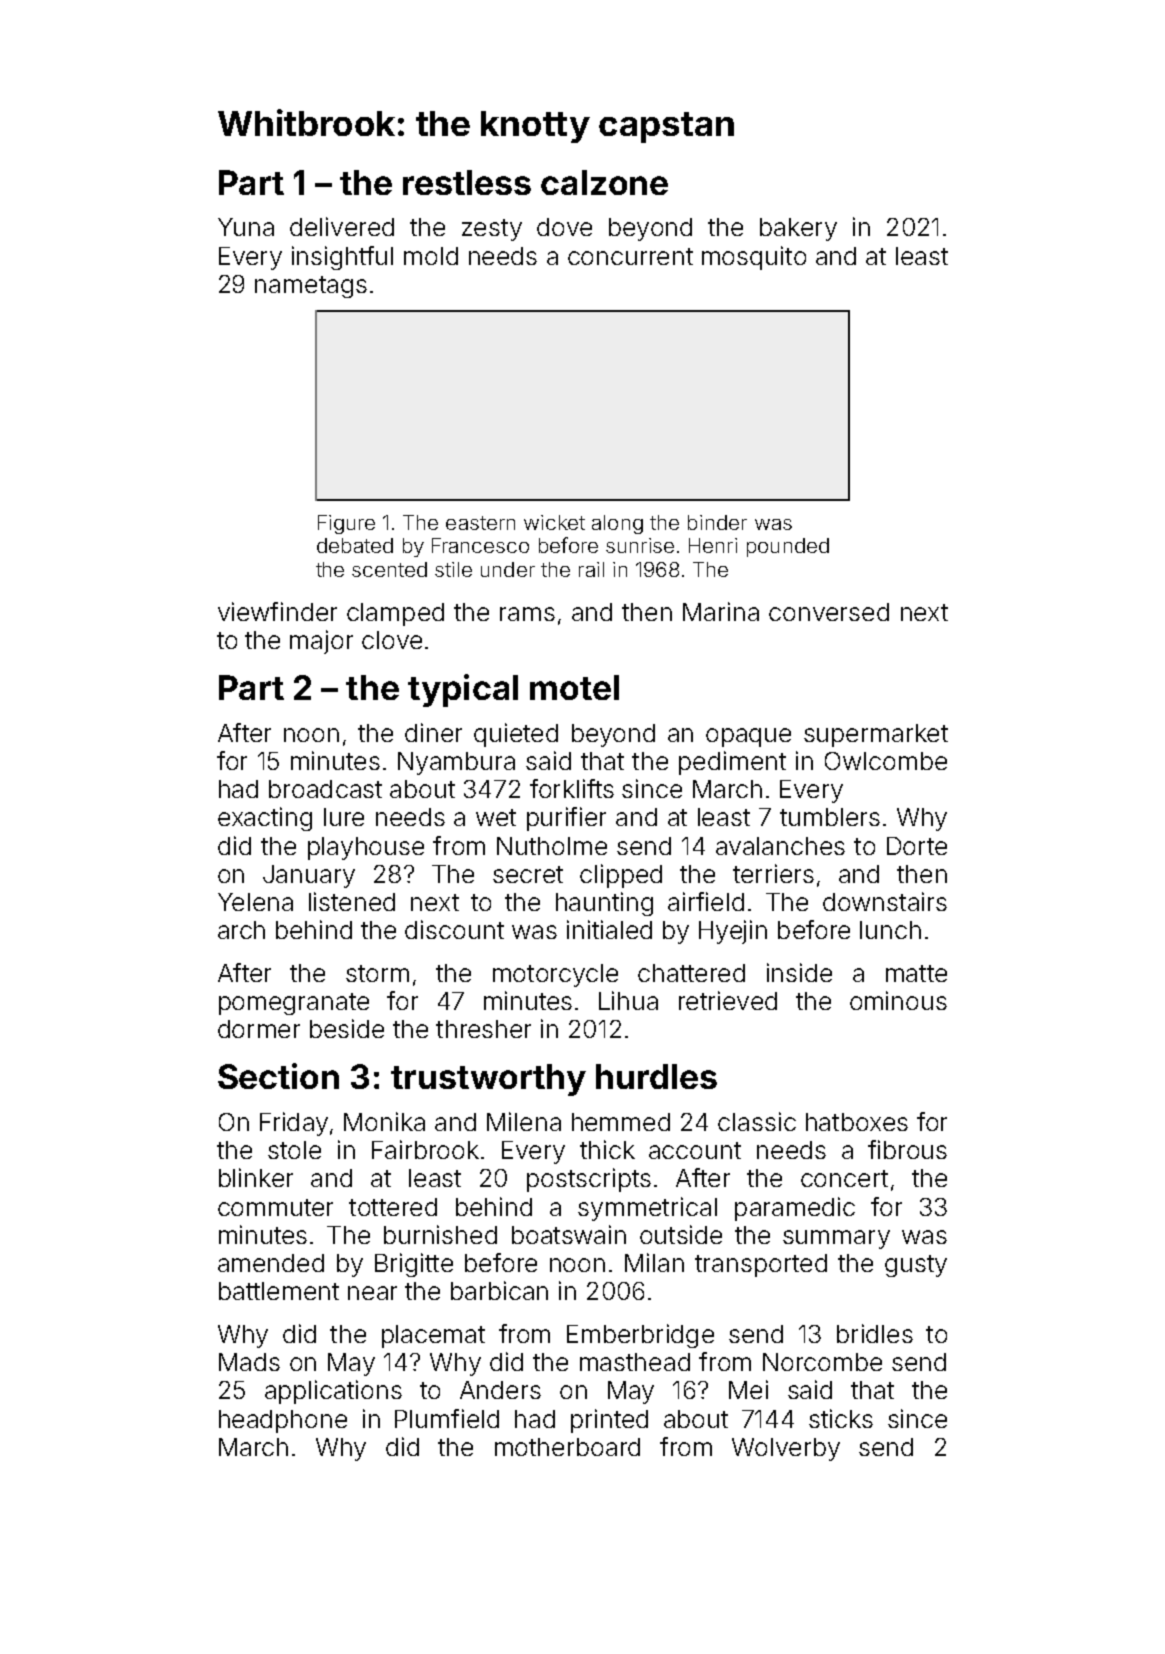 This screenshot has width=1165, height=1654. I want to click on Section, so click(278, 1076).
